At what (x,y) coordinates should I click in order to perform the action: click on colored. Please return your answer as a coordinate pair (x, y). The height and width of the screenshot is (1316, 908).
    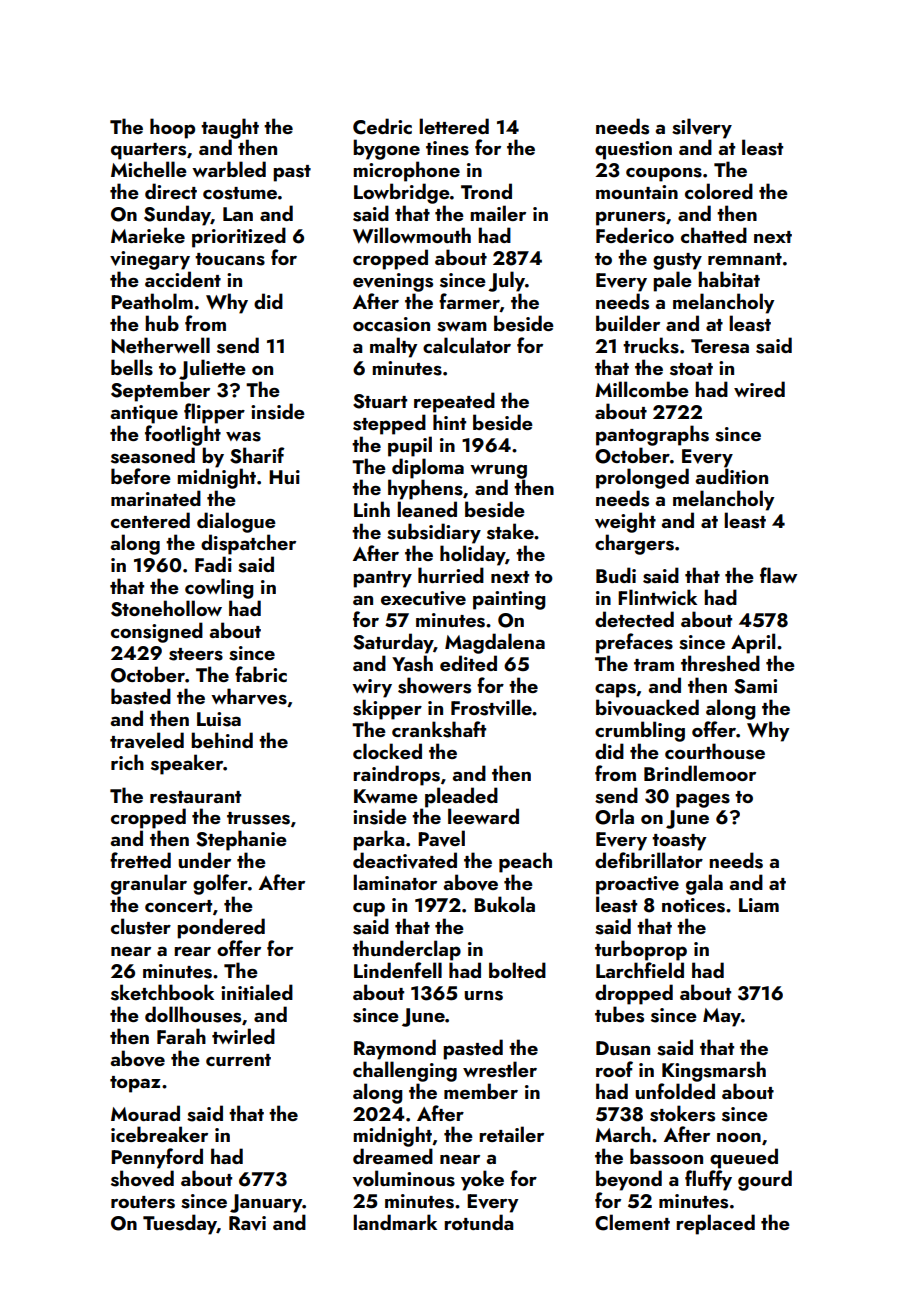
    Looking at the image, I should click on (719, 191).
